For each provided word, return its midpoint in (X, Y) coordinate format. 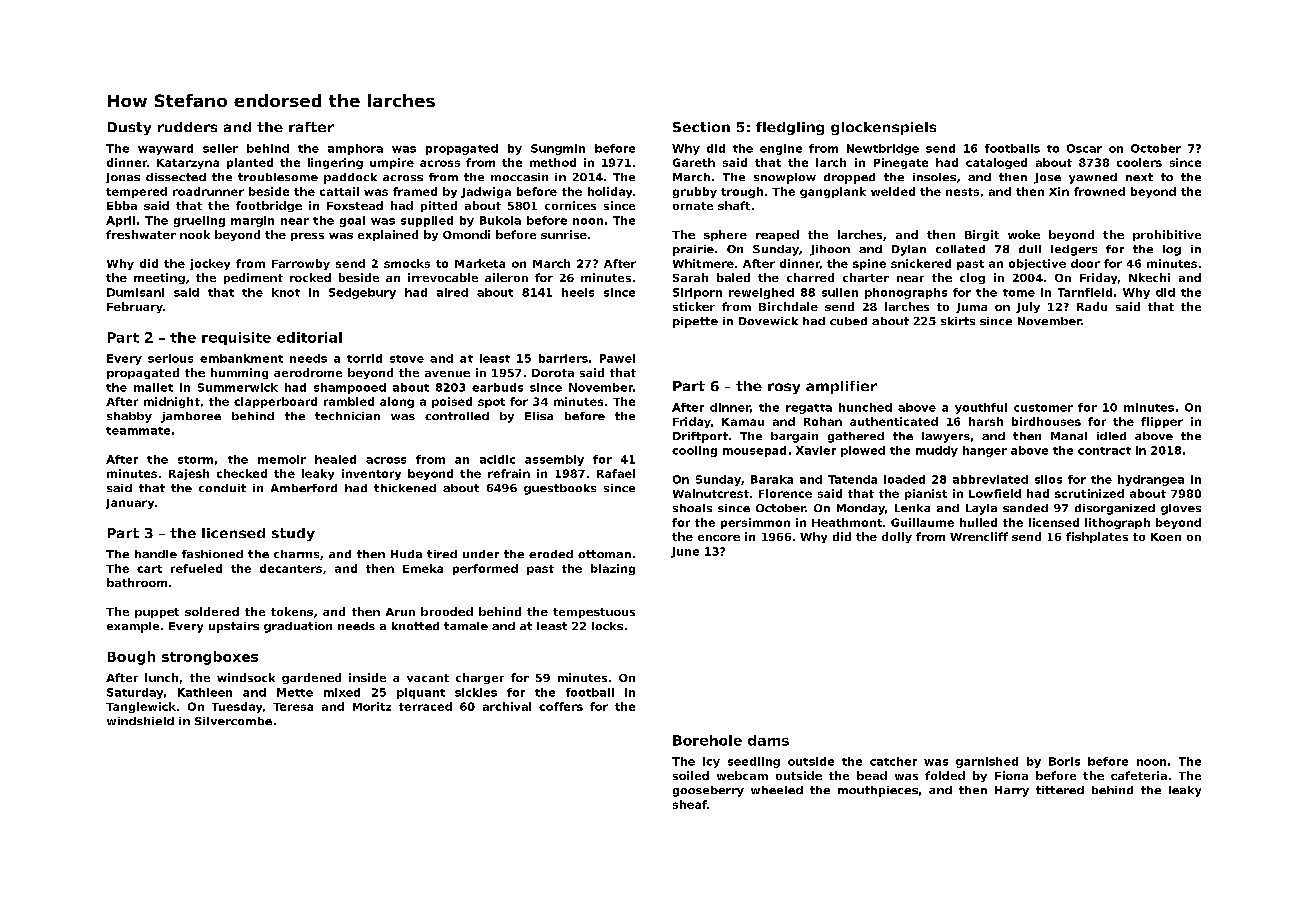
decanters (291, 568)
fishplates (1097, 537)
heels (578, 292)
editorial (309, 337)
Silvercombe (233, 721)
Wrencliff (979, 536)
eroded (551, 554)
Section (701, 127)
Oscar (1084, 148)
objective (1037, 264)
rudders (187, 127)
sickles (476, 692)
